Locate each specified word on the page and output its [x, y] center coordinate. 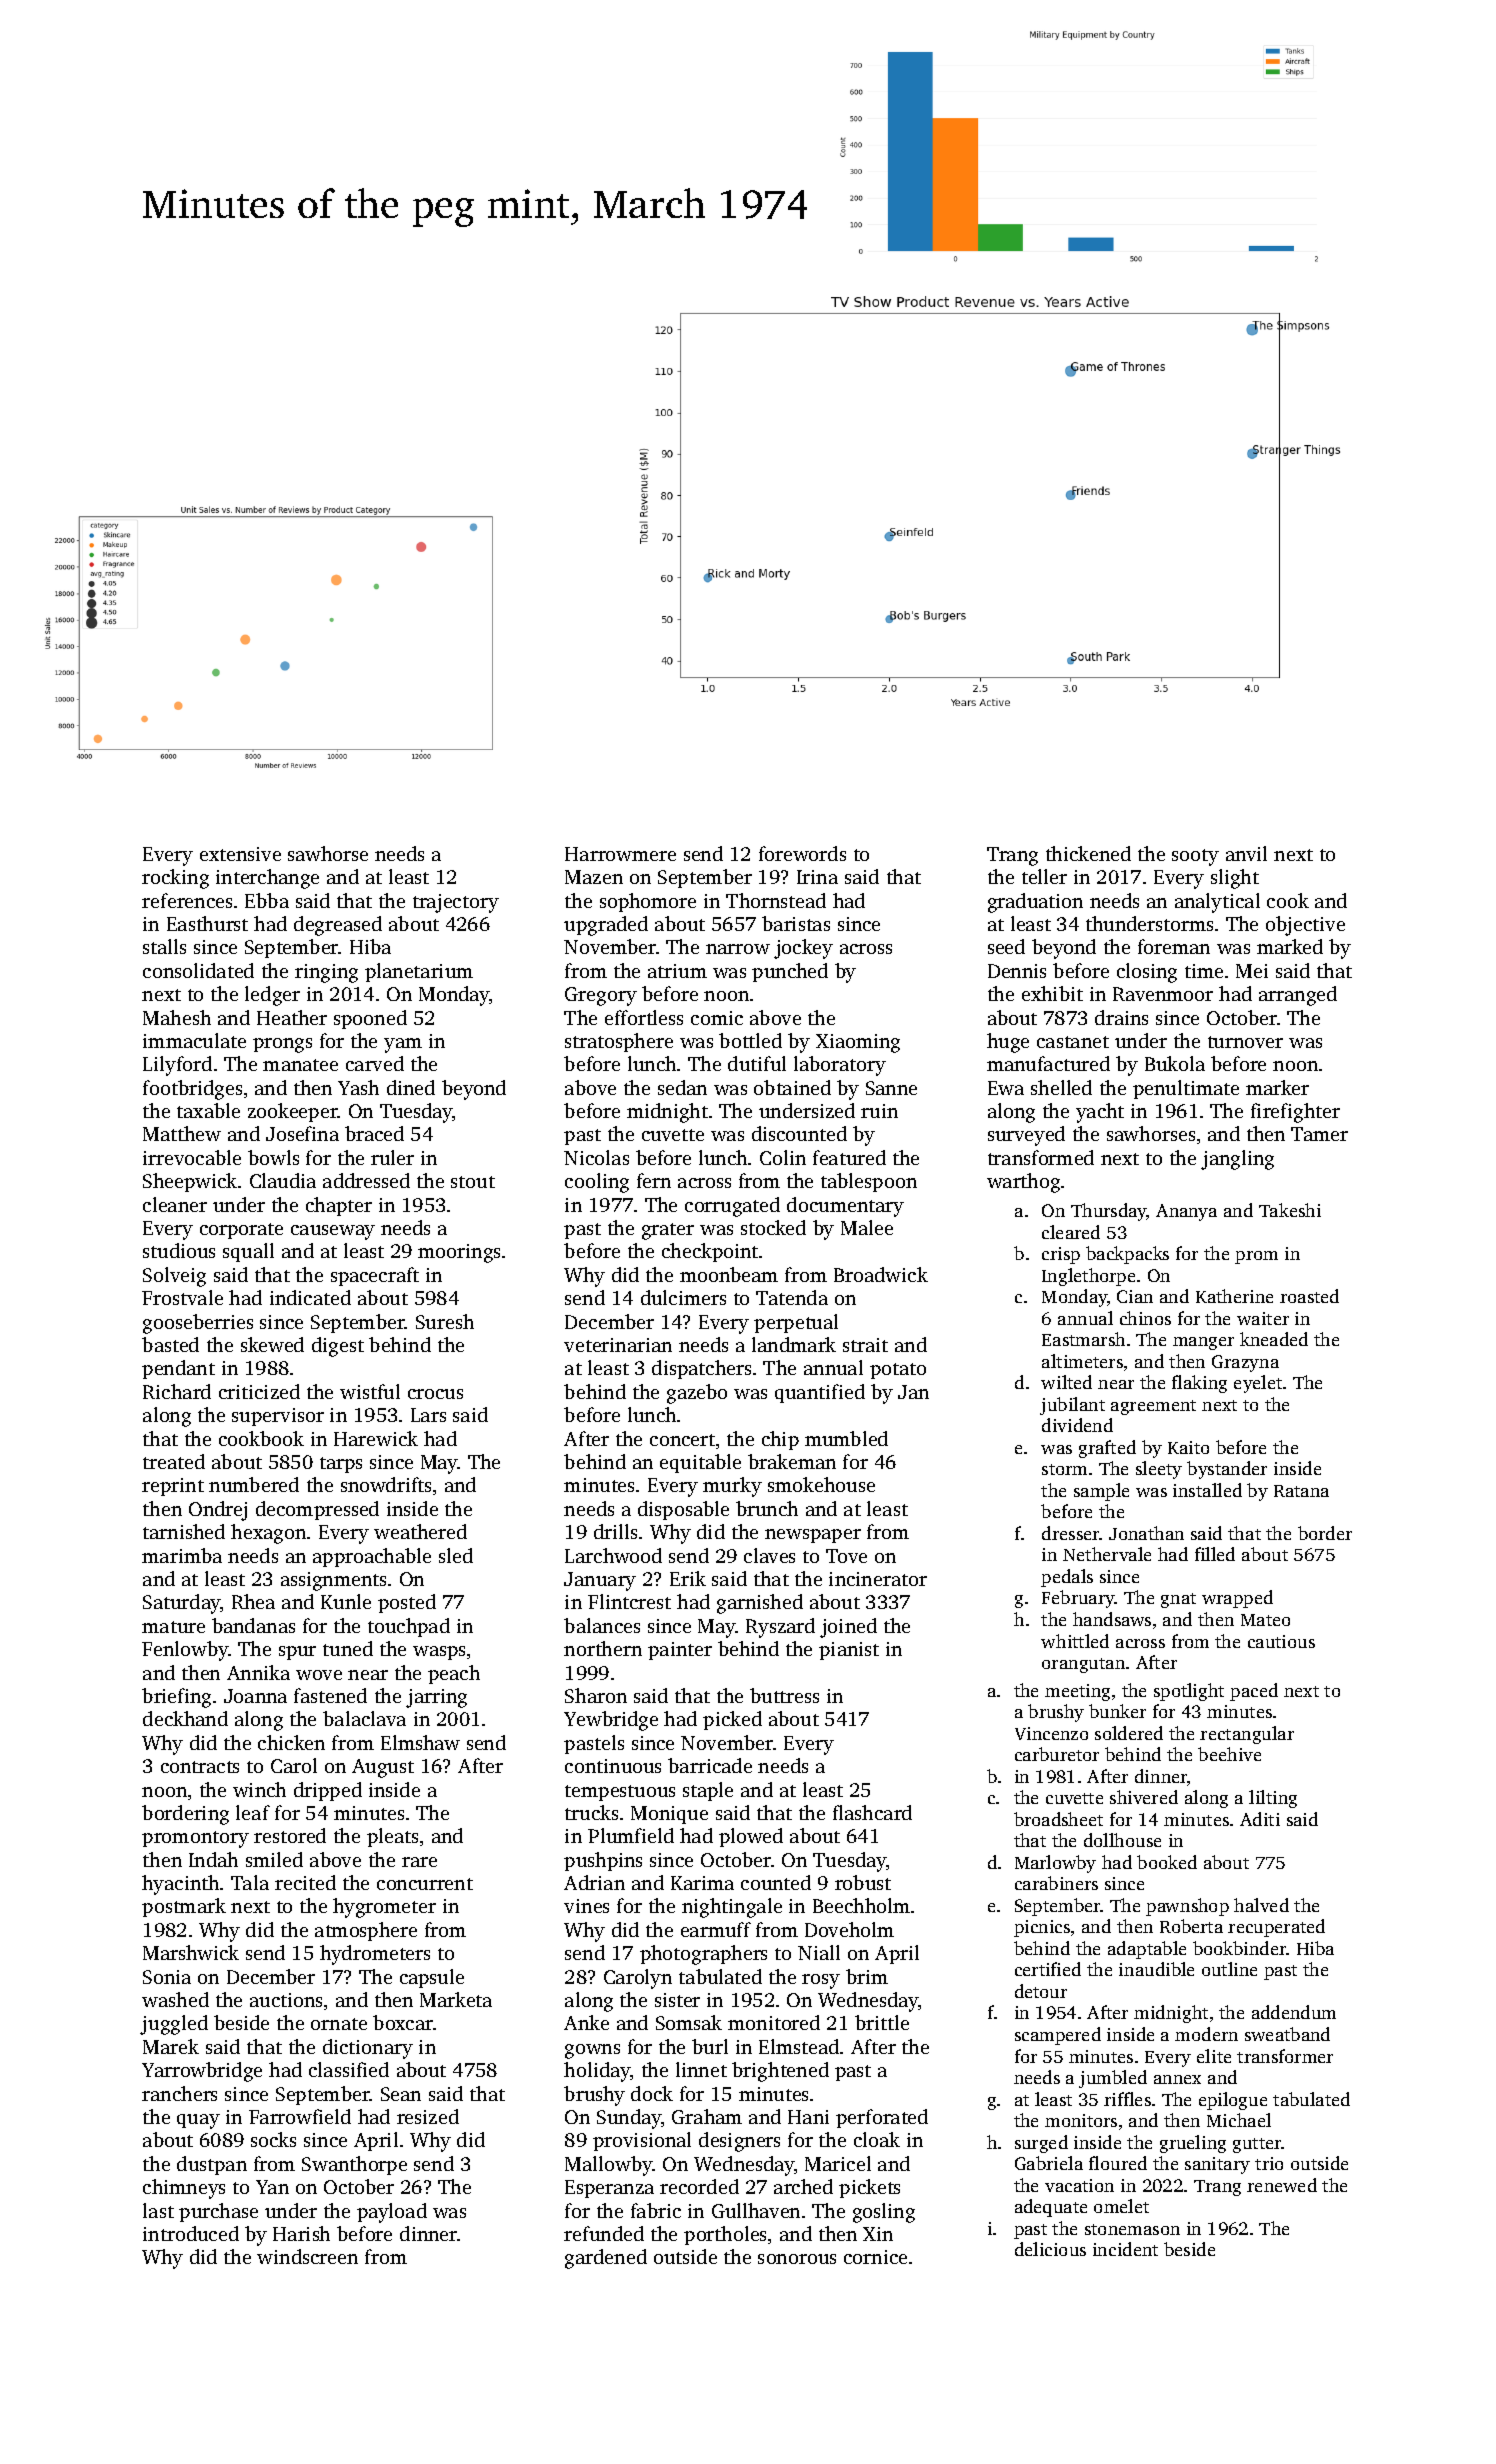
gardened [606, 2259]
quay [198, 2121]
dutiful [757, 1063]
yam [403, 1045]
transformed [1041, 1157]
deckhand [185, 1718]
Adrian [594, 1882]
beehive [1229, 1754]
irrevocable [192, 1157]
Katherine [1234, 1296]
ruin [879, 1111]
